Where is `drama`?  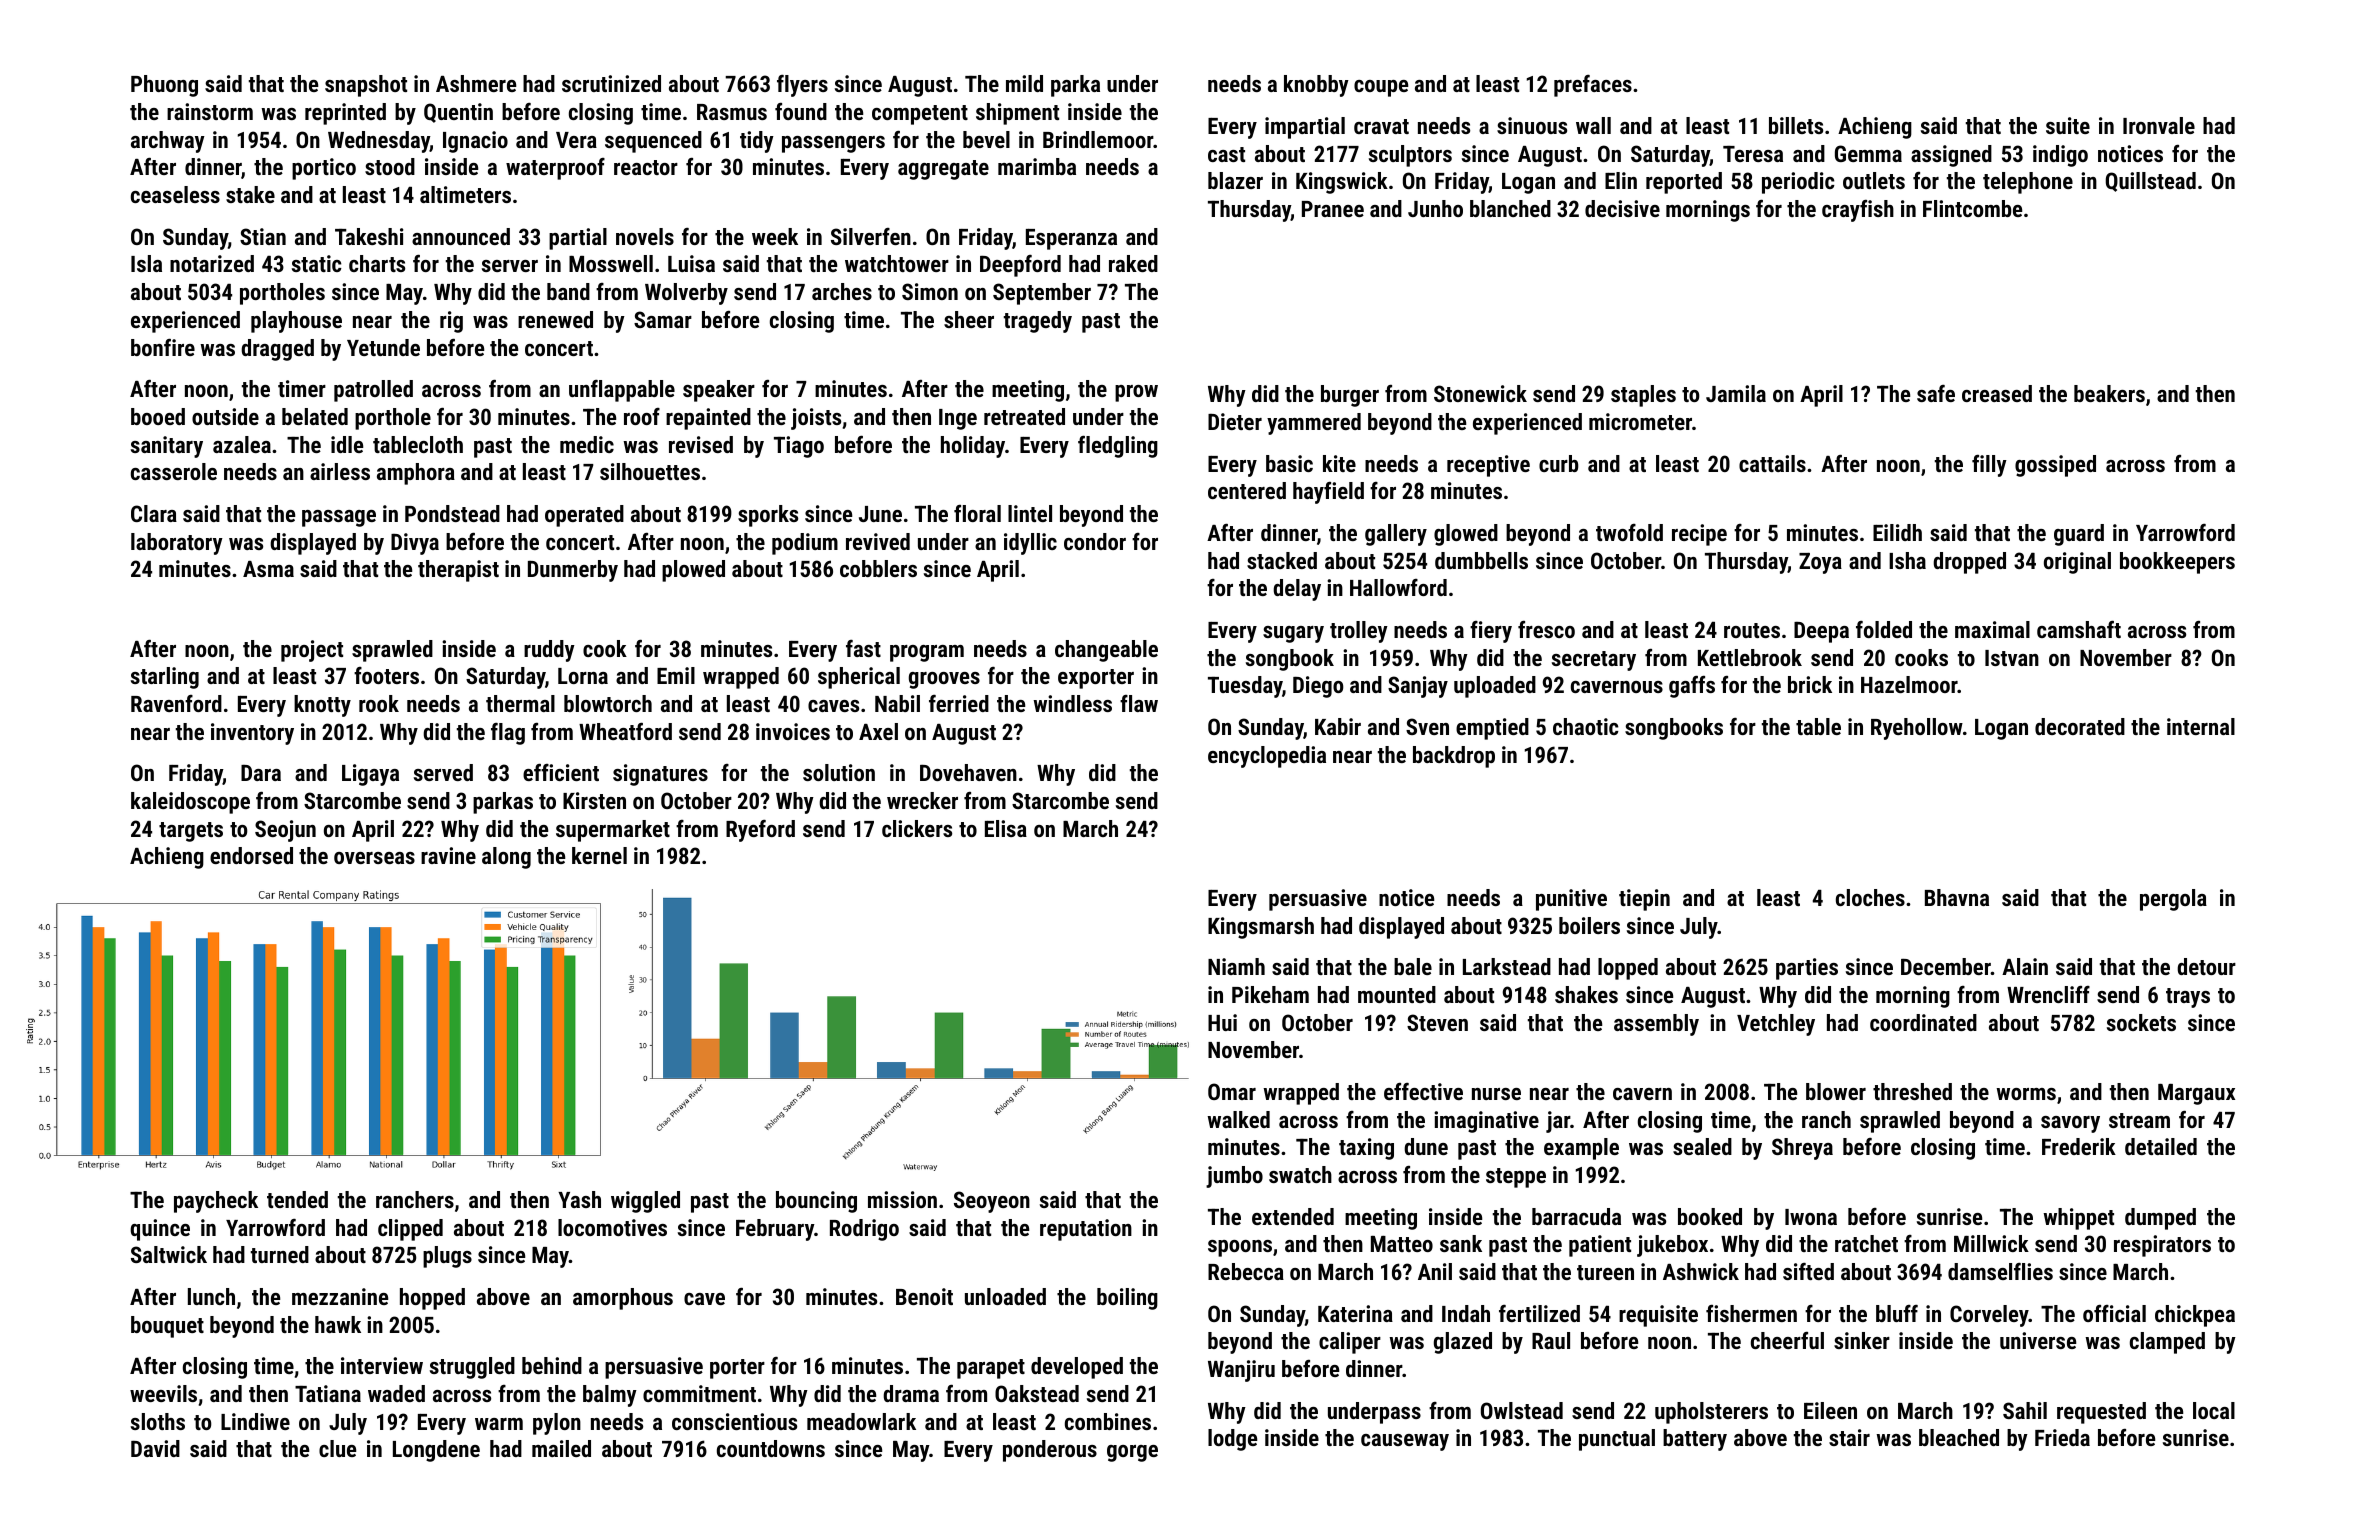
drama is located at coordinates (911, 1393).
